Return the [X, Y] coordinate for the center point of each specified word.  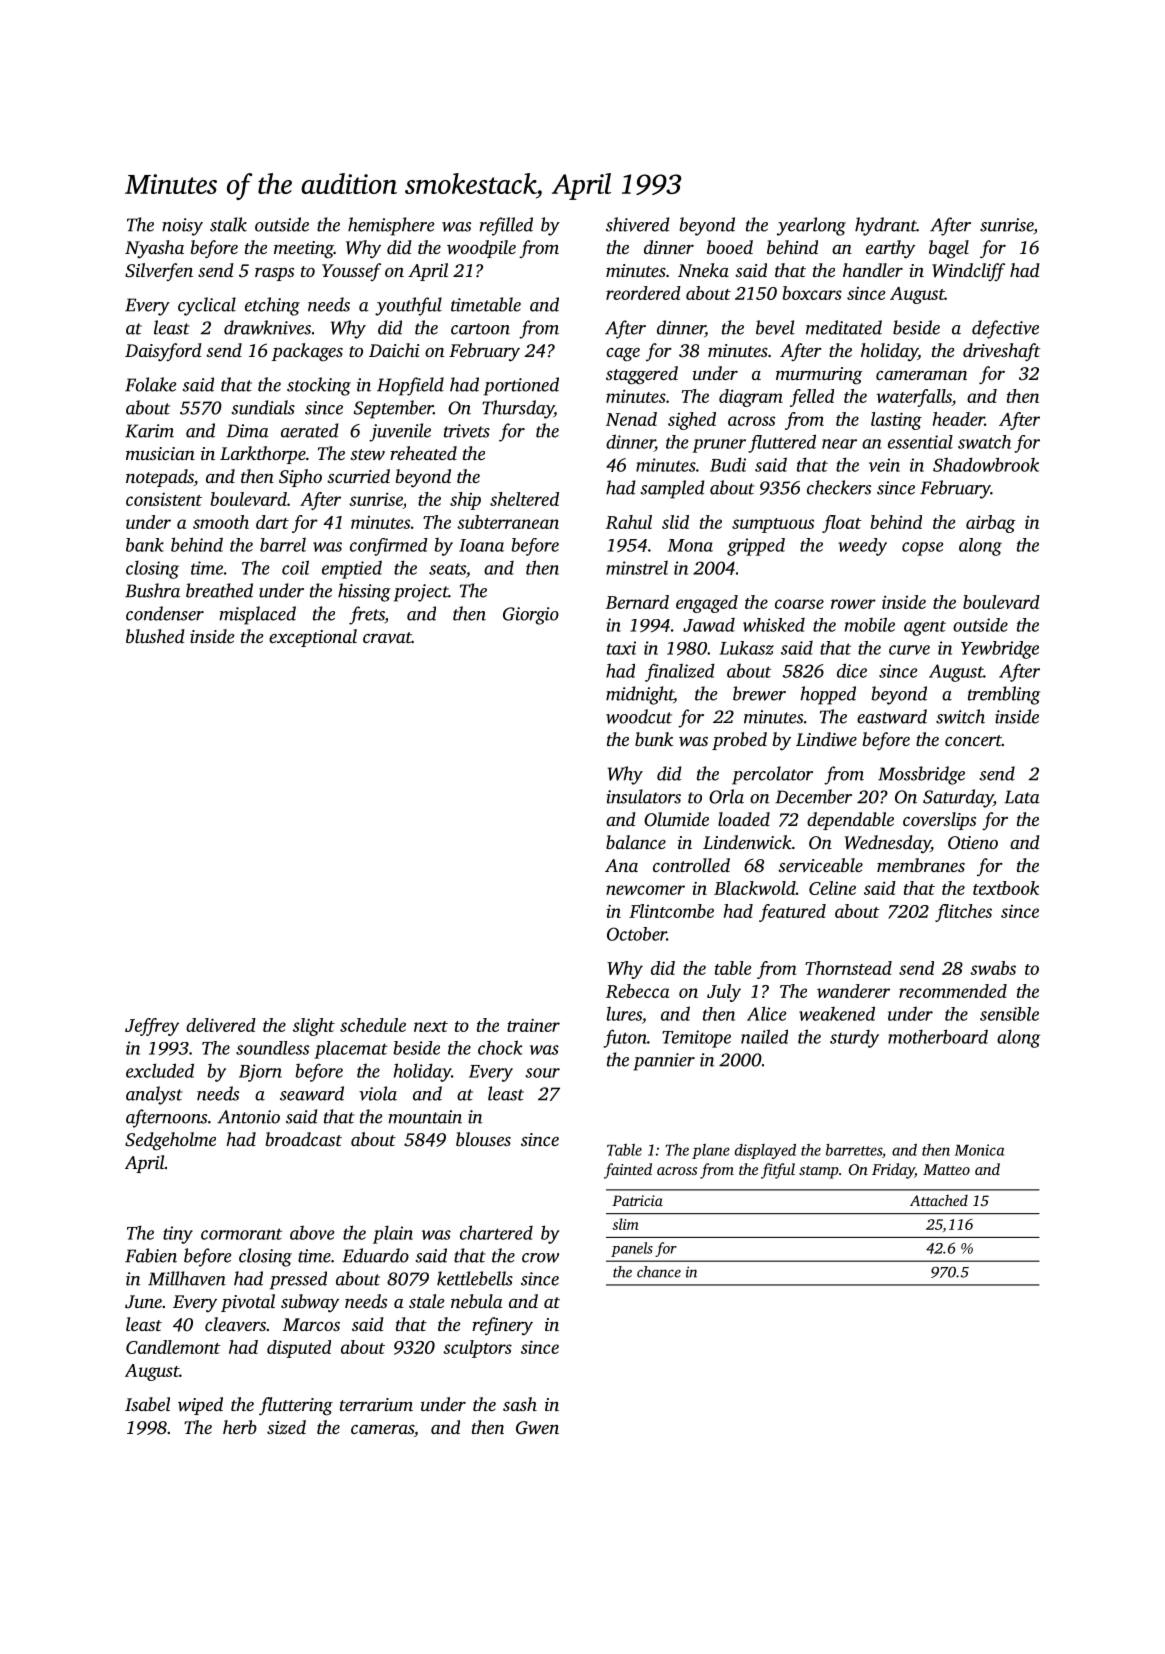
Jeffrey [152, 1027]
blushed [155, 636]
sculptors [477, 1349]
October [637, 934]
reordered [643, 293]
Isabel [147, 1404]
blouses [483, 1139]
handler [873, 270]
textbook [1006, 888]
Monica [979, 1150]
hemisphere [391, 226]
